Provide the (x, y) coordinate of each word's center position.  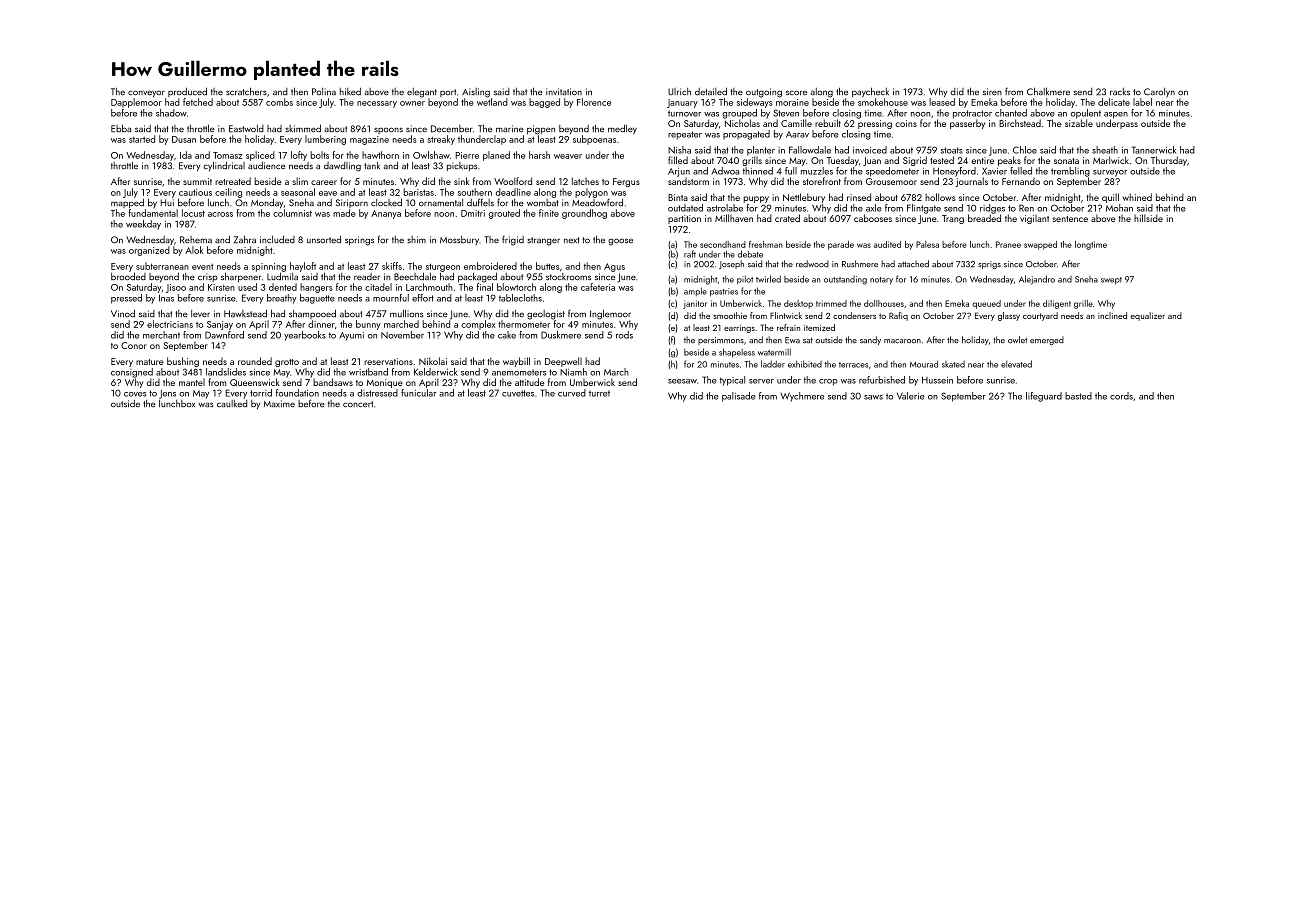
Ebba (121, 129)
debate (750, 254)
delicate (1114, 102)
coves (135, 394)
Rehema (196, 239)
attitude (529, 382)
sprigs (989, 265)
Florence (594, 102)
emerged (1047, 340)
